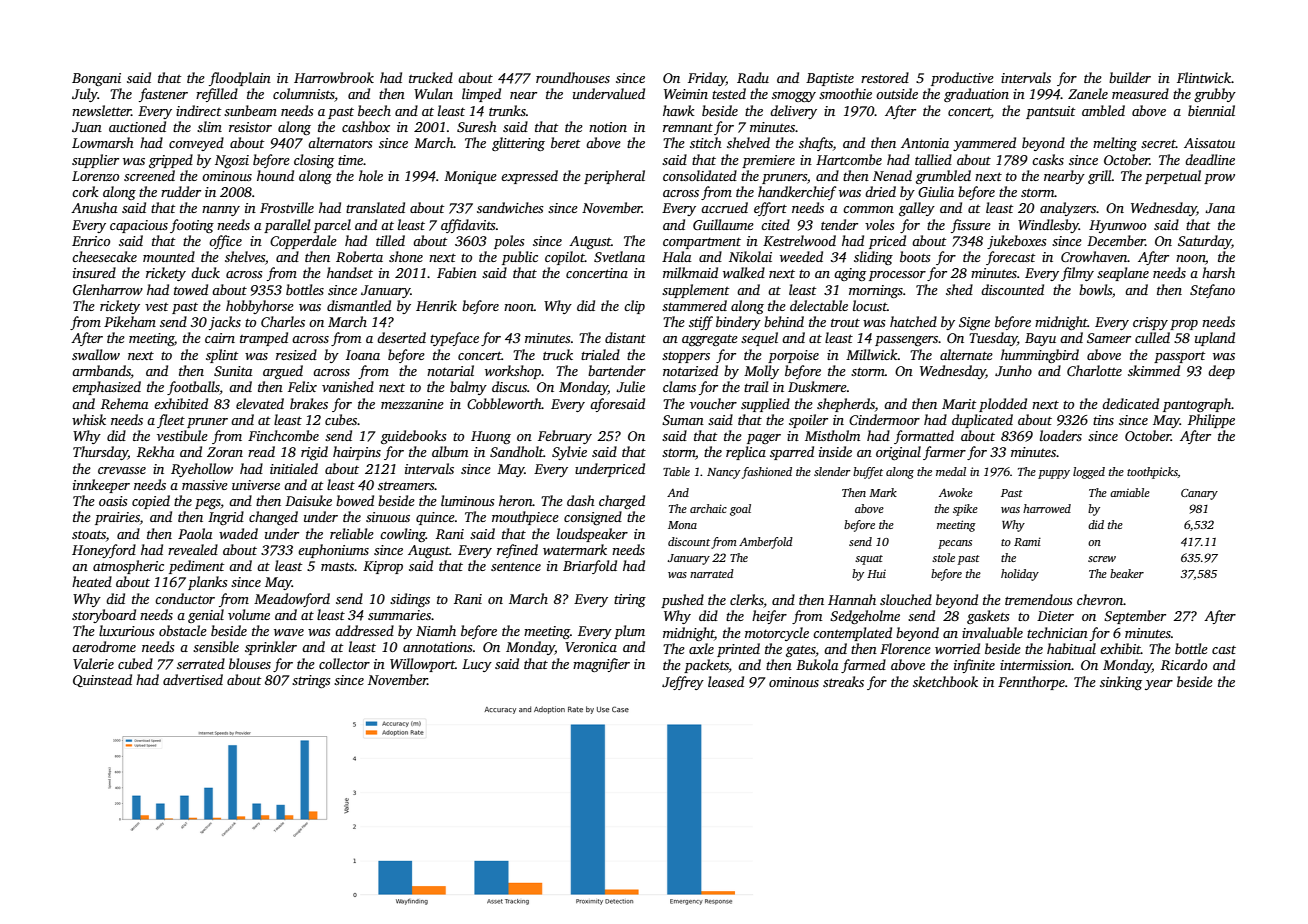  I want to click on cashbox, so click(366, 126).
